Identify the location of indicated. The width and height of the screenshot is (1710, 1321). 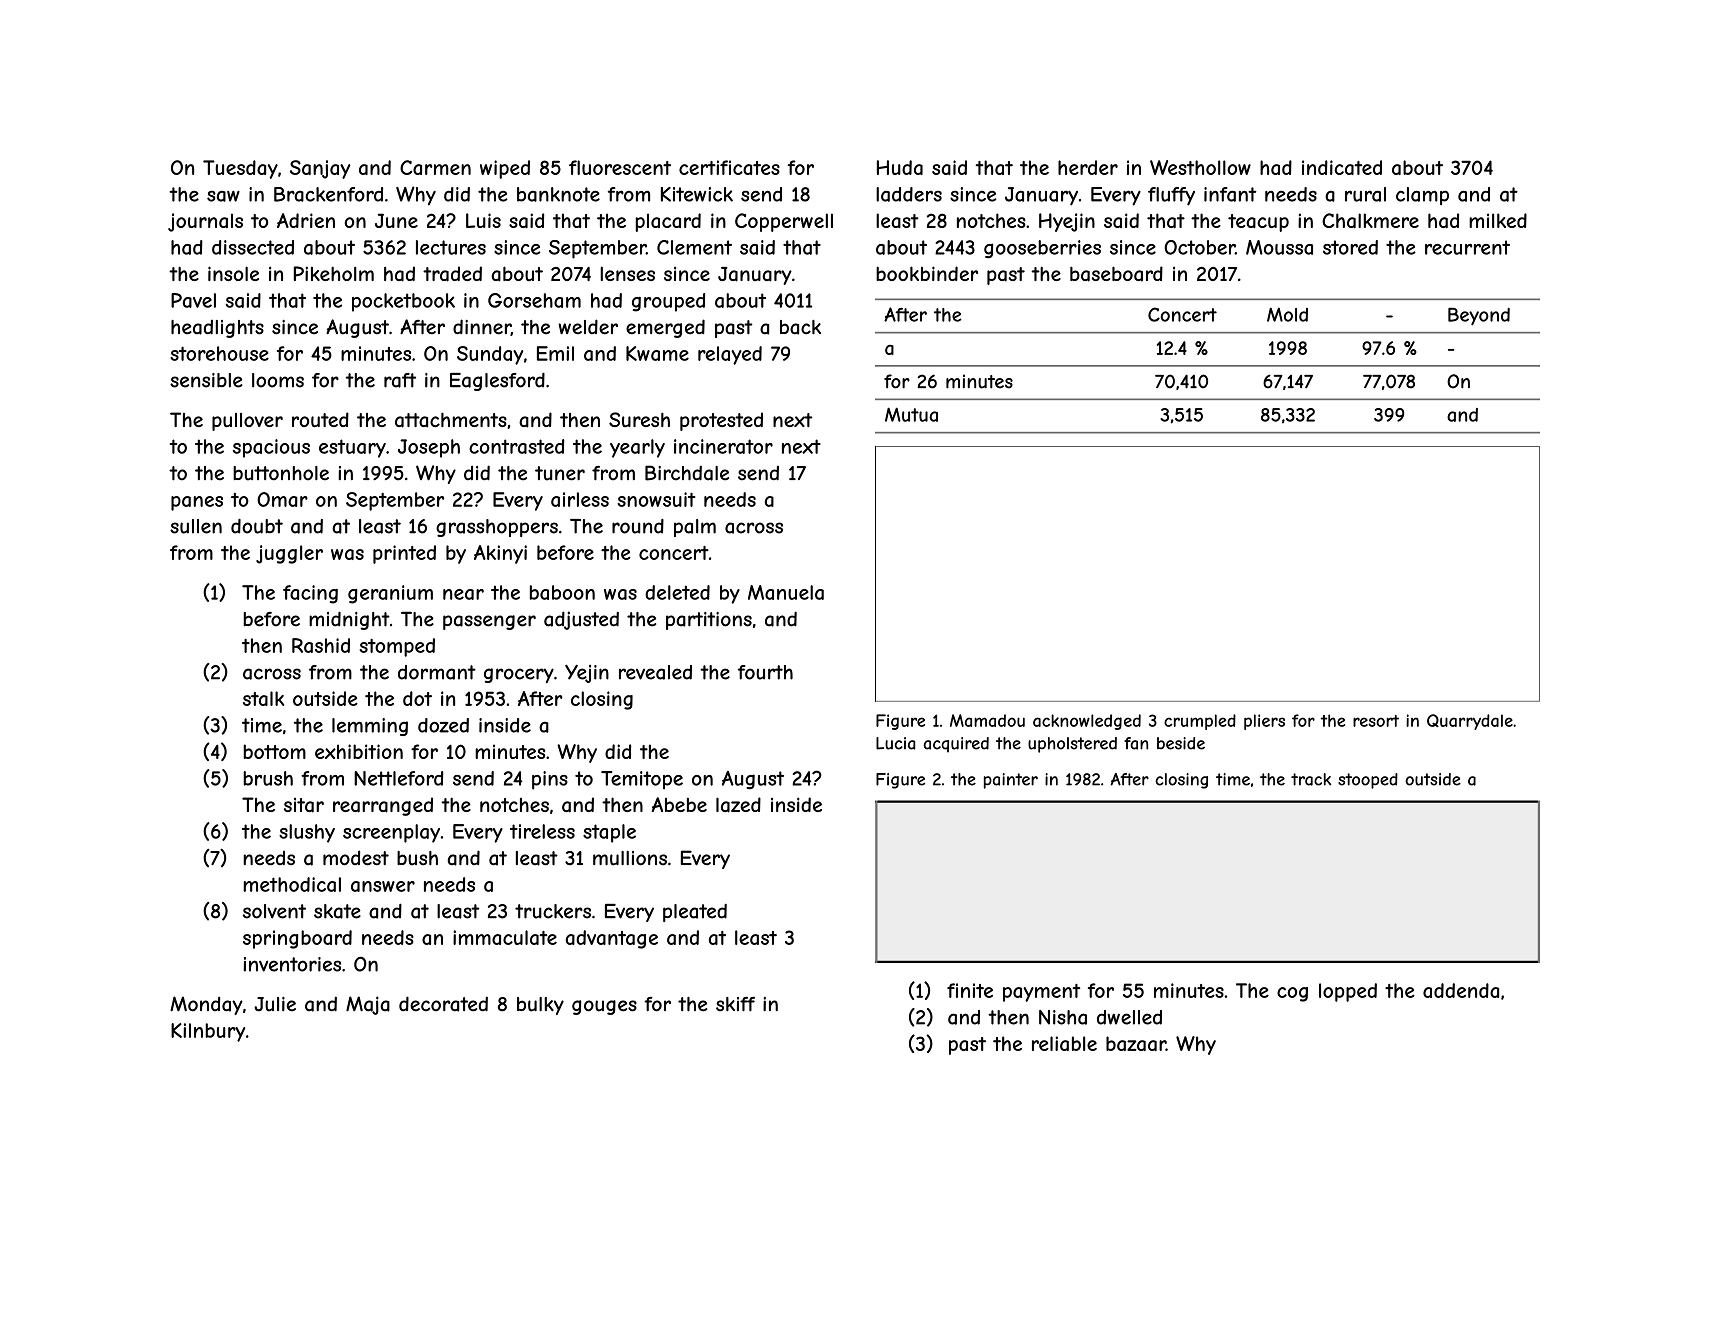
(1342, 167).
